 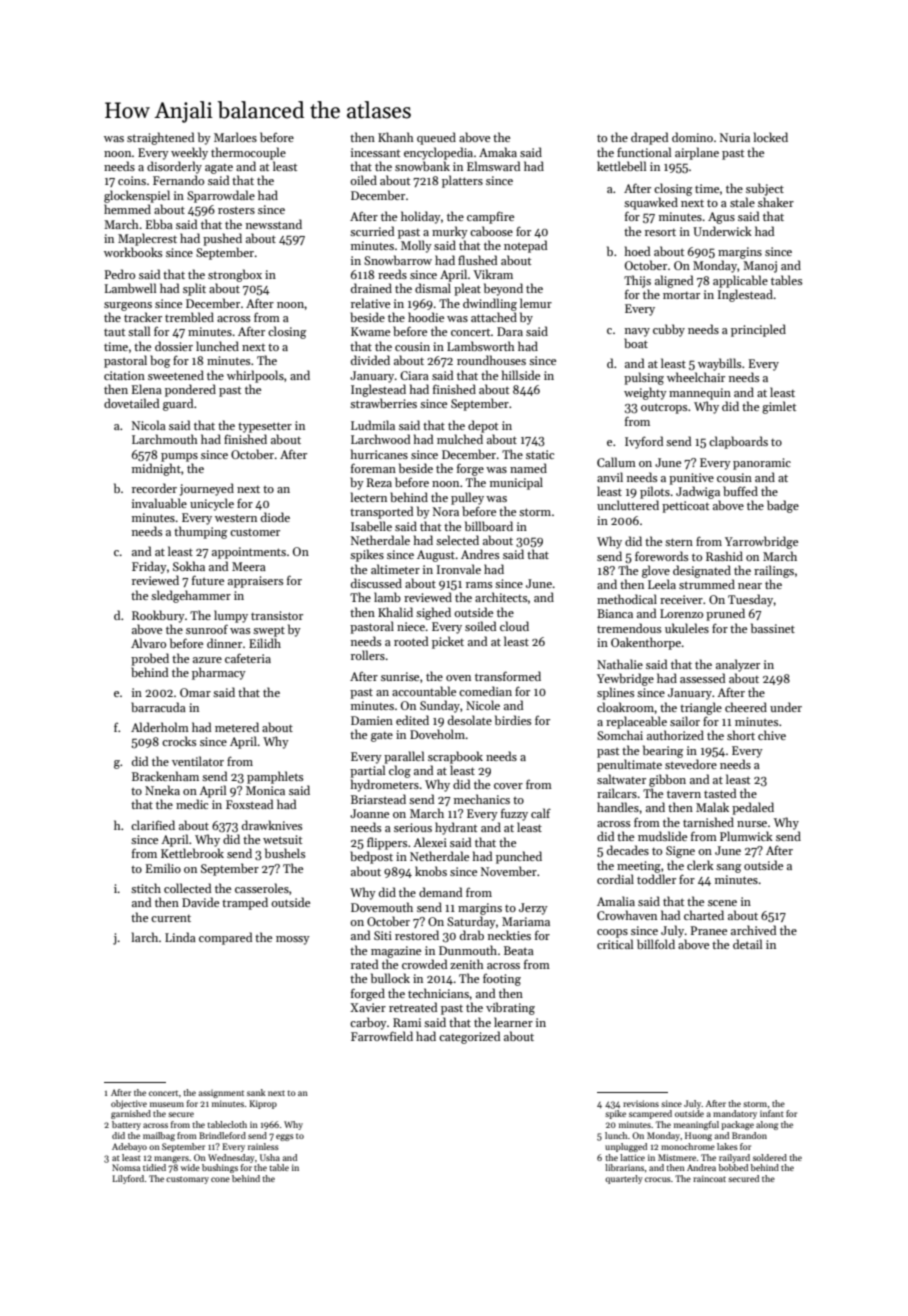 What do you see at coordinates (771, 137) in the screenshot?
I see `locked` at bounding box center [771, 137].
